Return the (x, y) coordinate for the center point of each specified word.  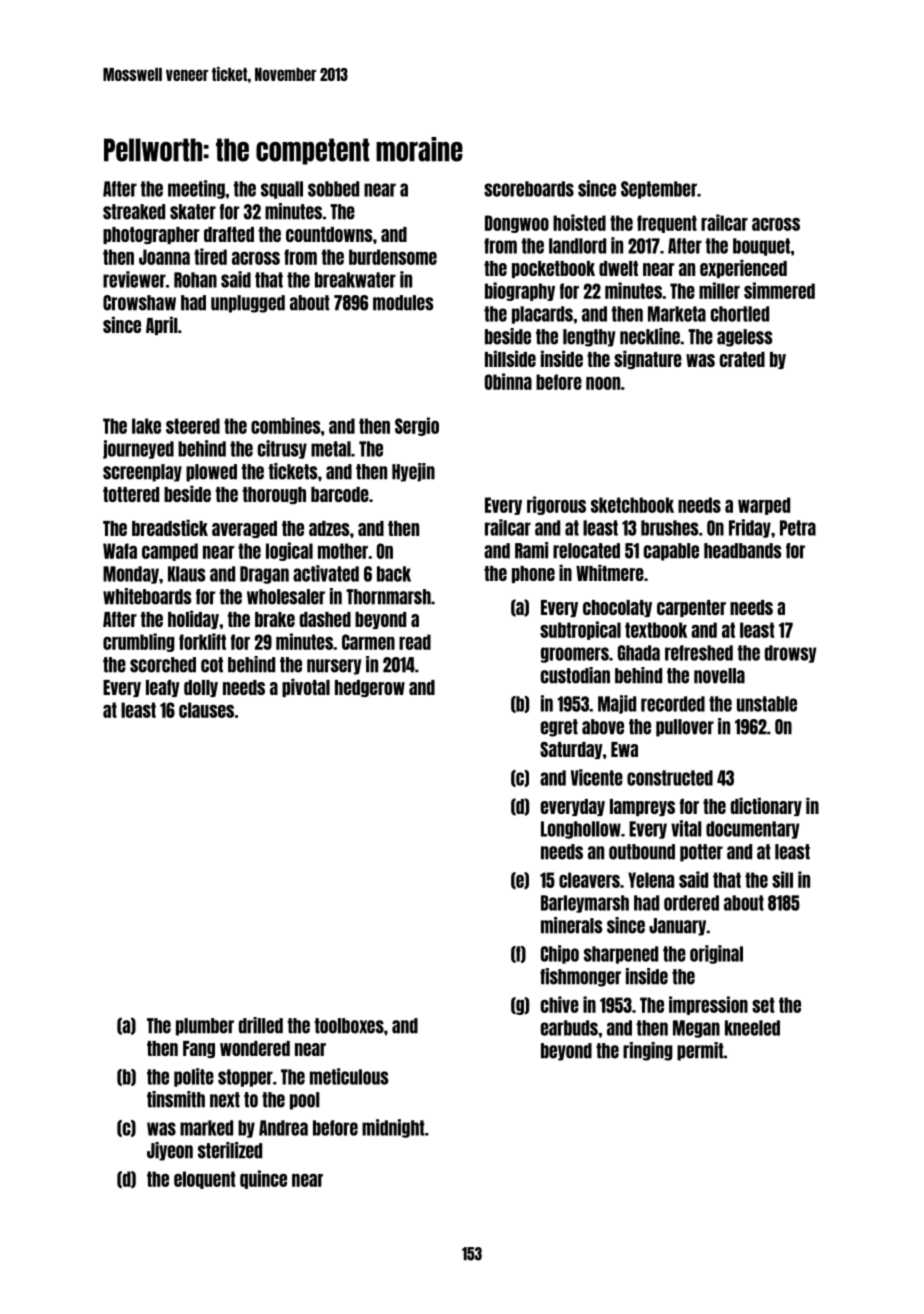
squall (282, 190)
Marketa (677, 314)
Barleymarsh (585, 904)
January (677, 927)
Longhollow (581, 830)
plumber (205, 1027)
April (162, 325)
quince (263, 1179)
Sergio (417, 426)
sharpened (621, 955)
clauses (206, 710)
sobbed (333, 189)
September (659, 190)
